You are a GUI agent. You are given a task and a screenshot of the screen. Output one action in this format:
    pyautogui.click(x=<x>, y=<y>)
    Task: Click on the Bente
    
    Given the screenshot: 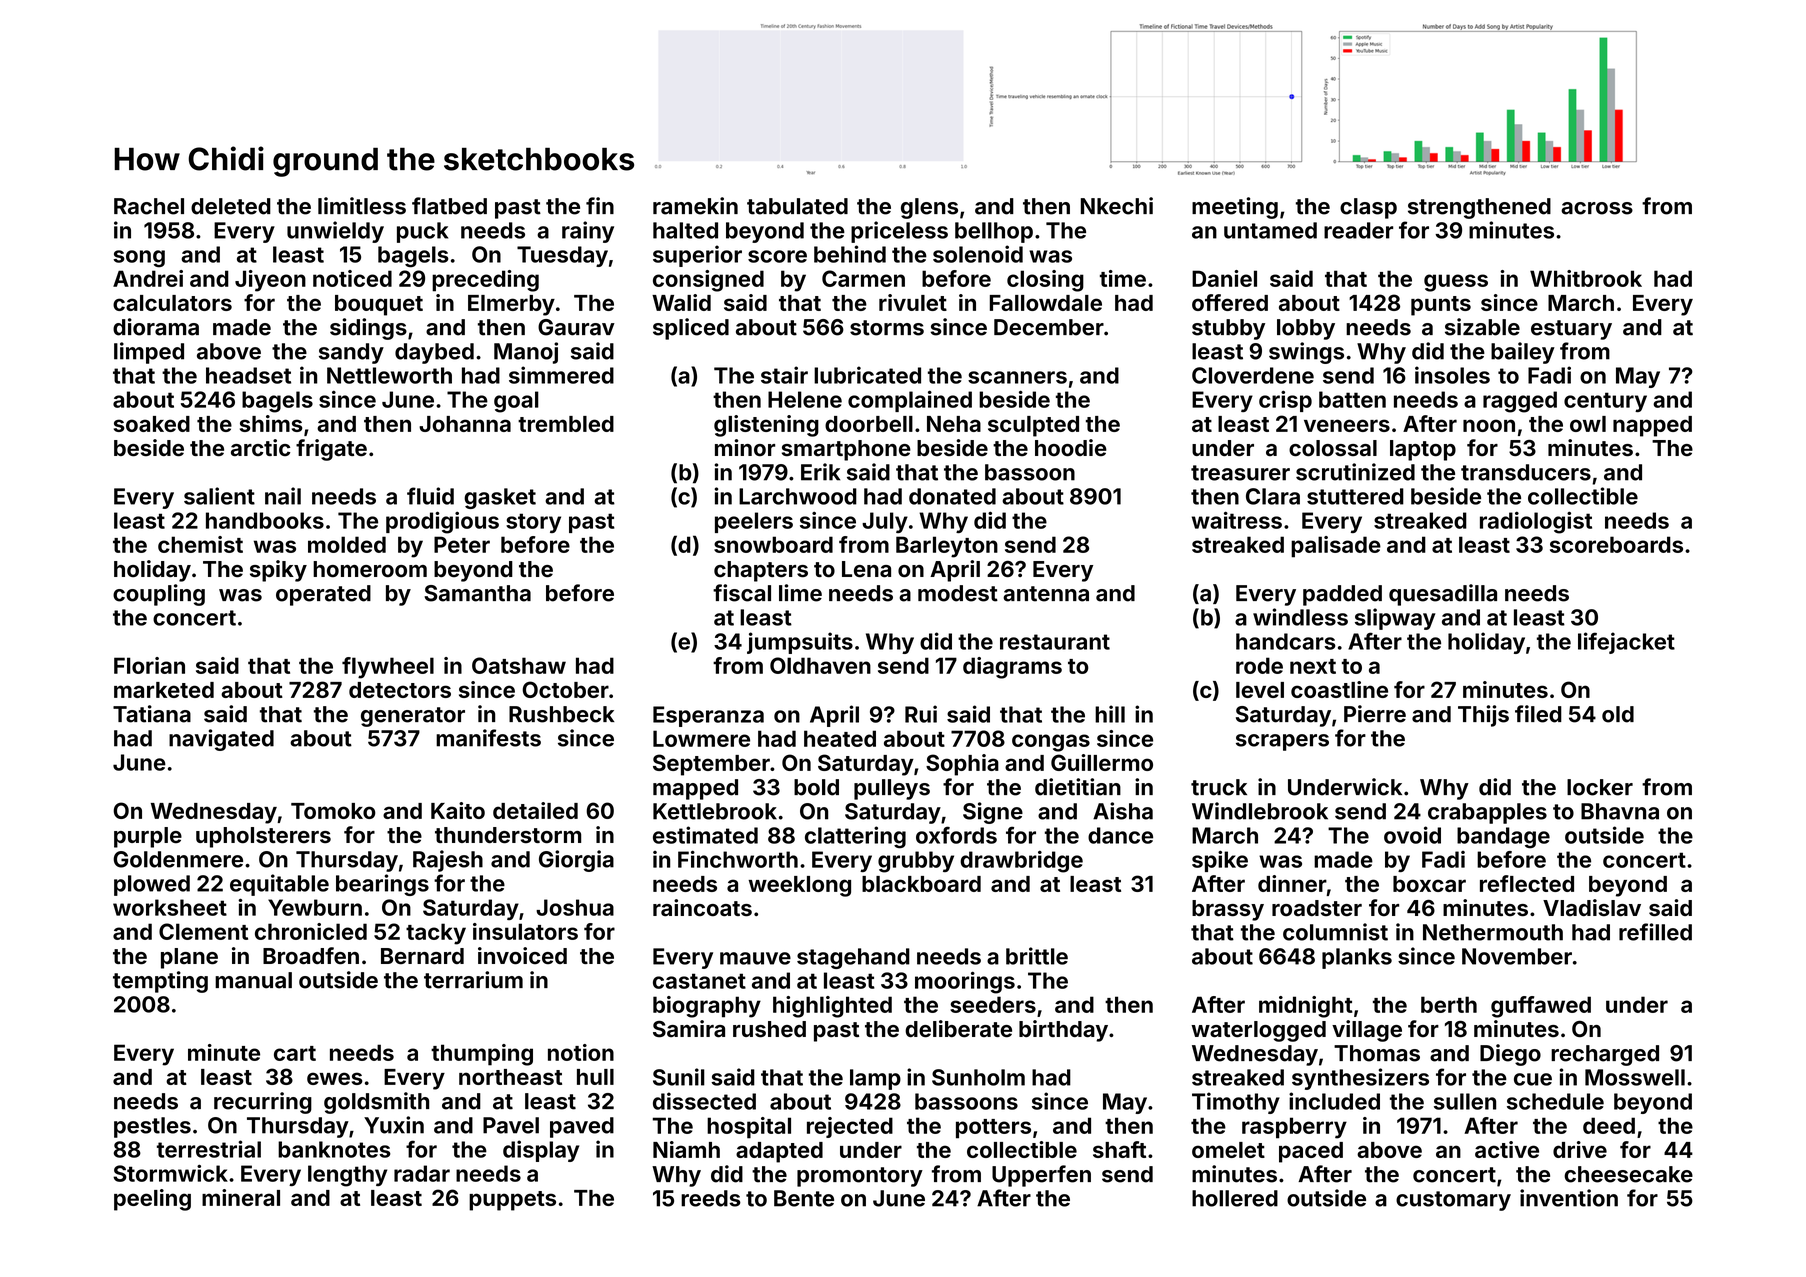 What is the action you would take?
    pyautogui.click(x=804, y=1198)
